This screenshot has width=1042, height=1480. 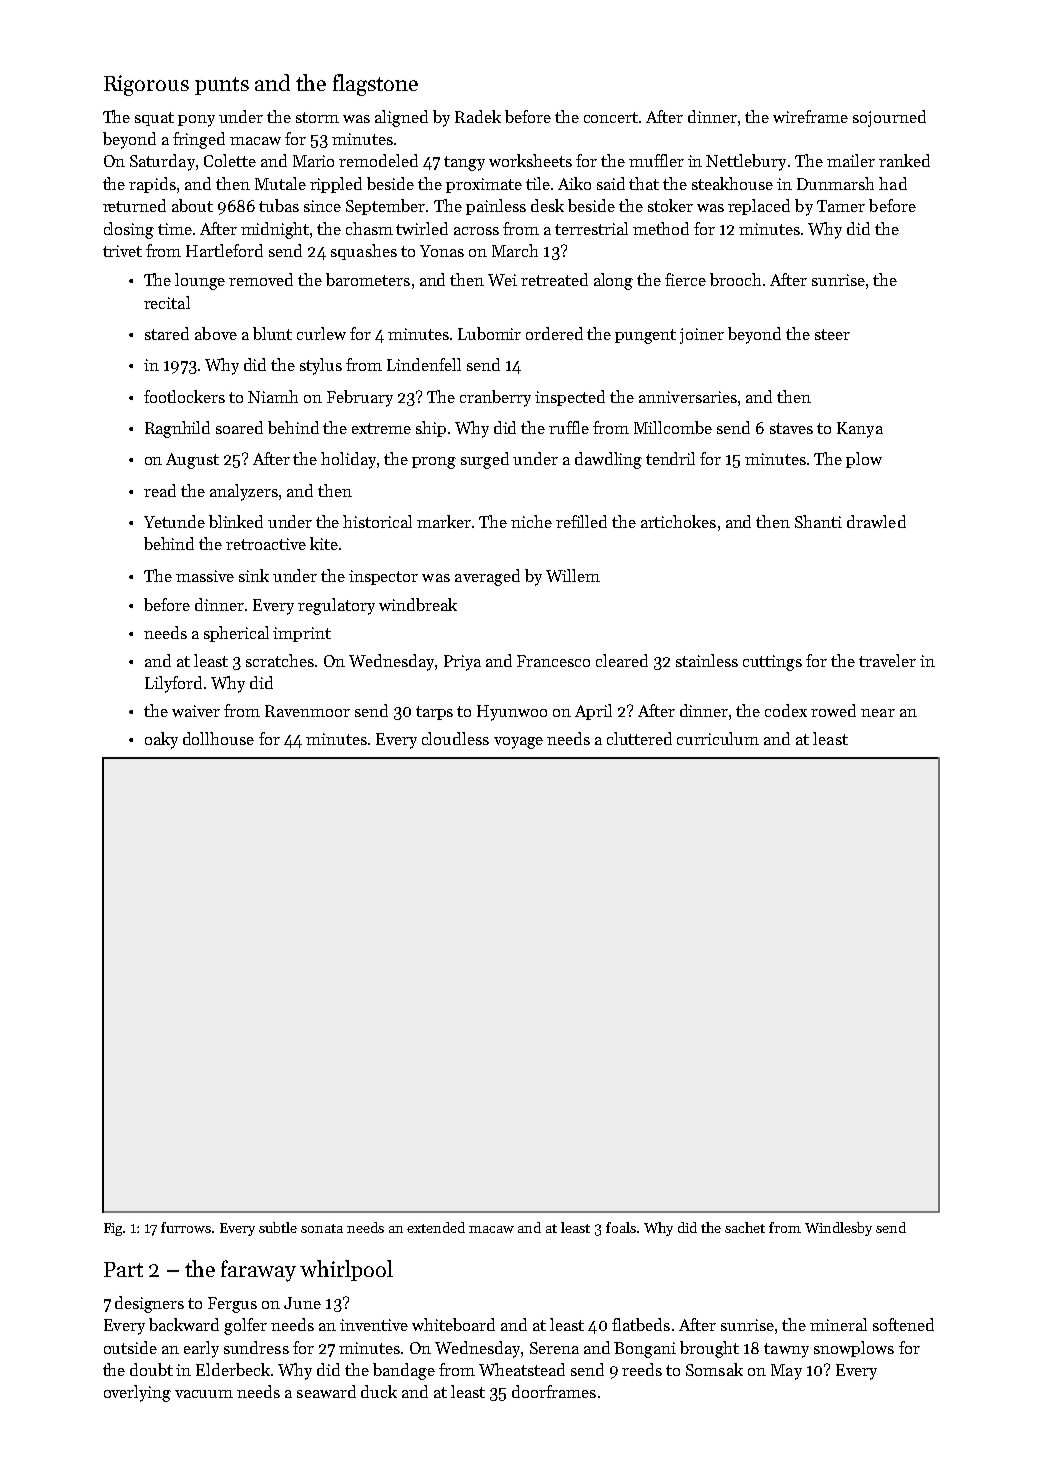 I want to click on returned, so click(x=134, y=205).
